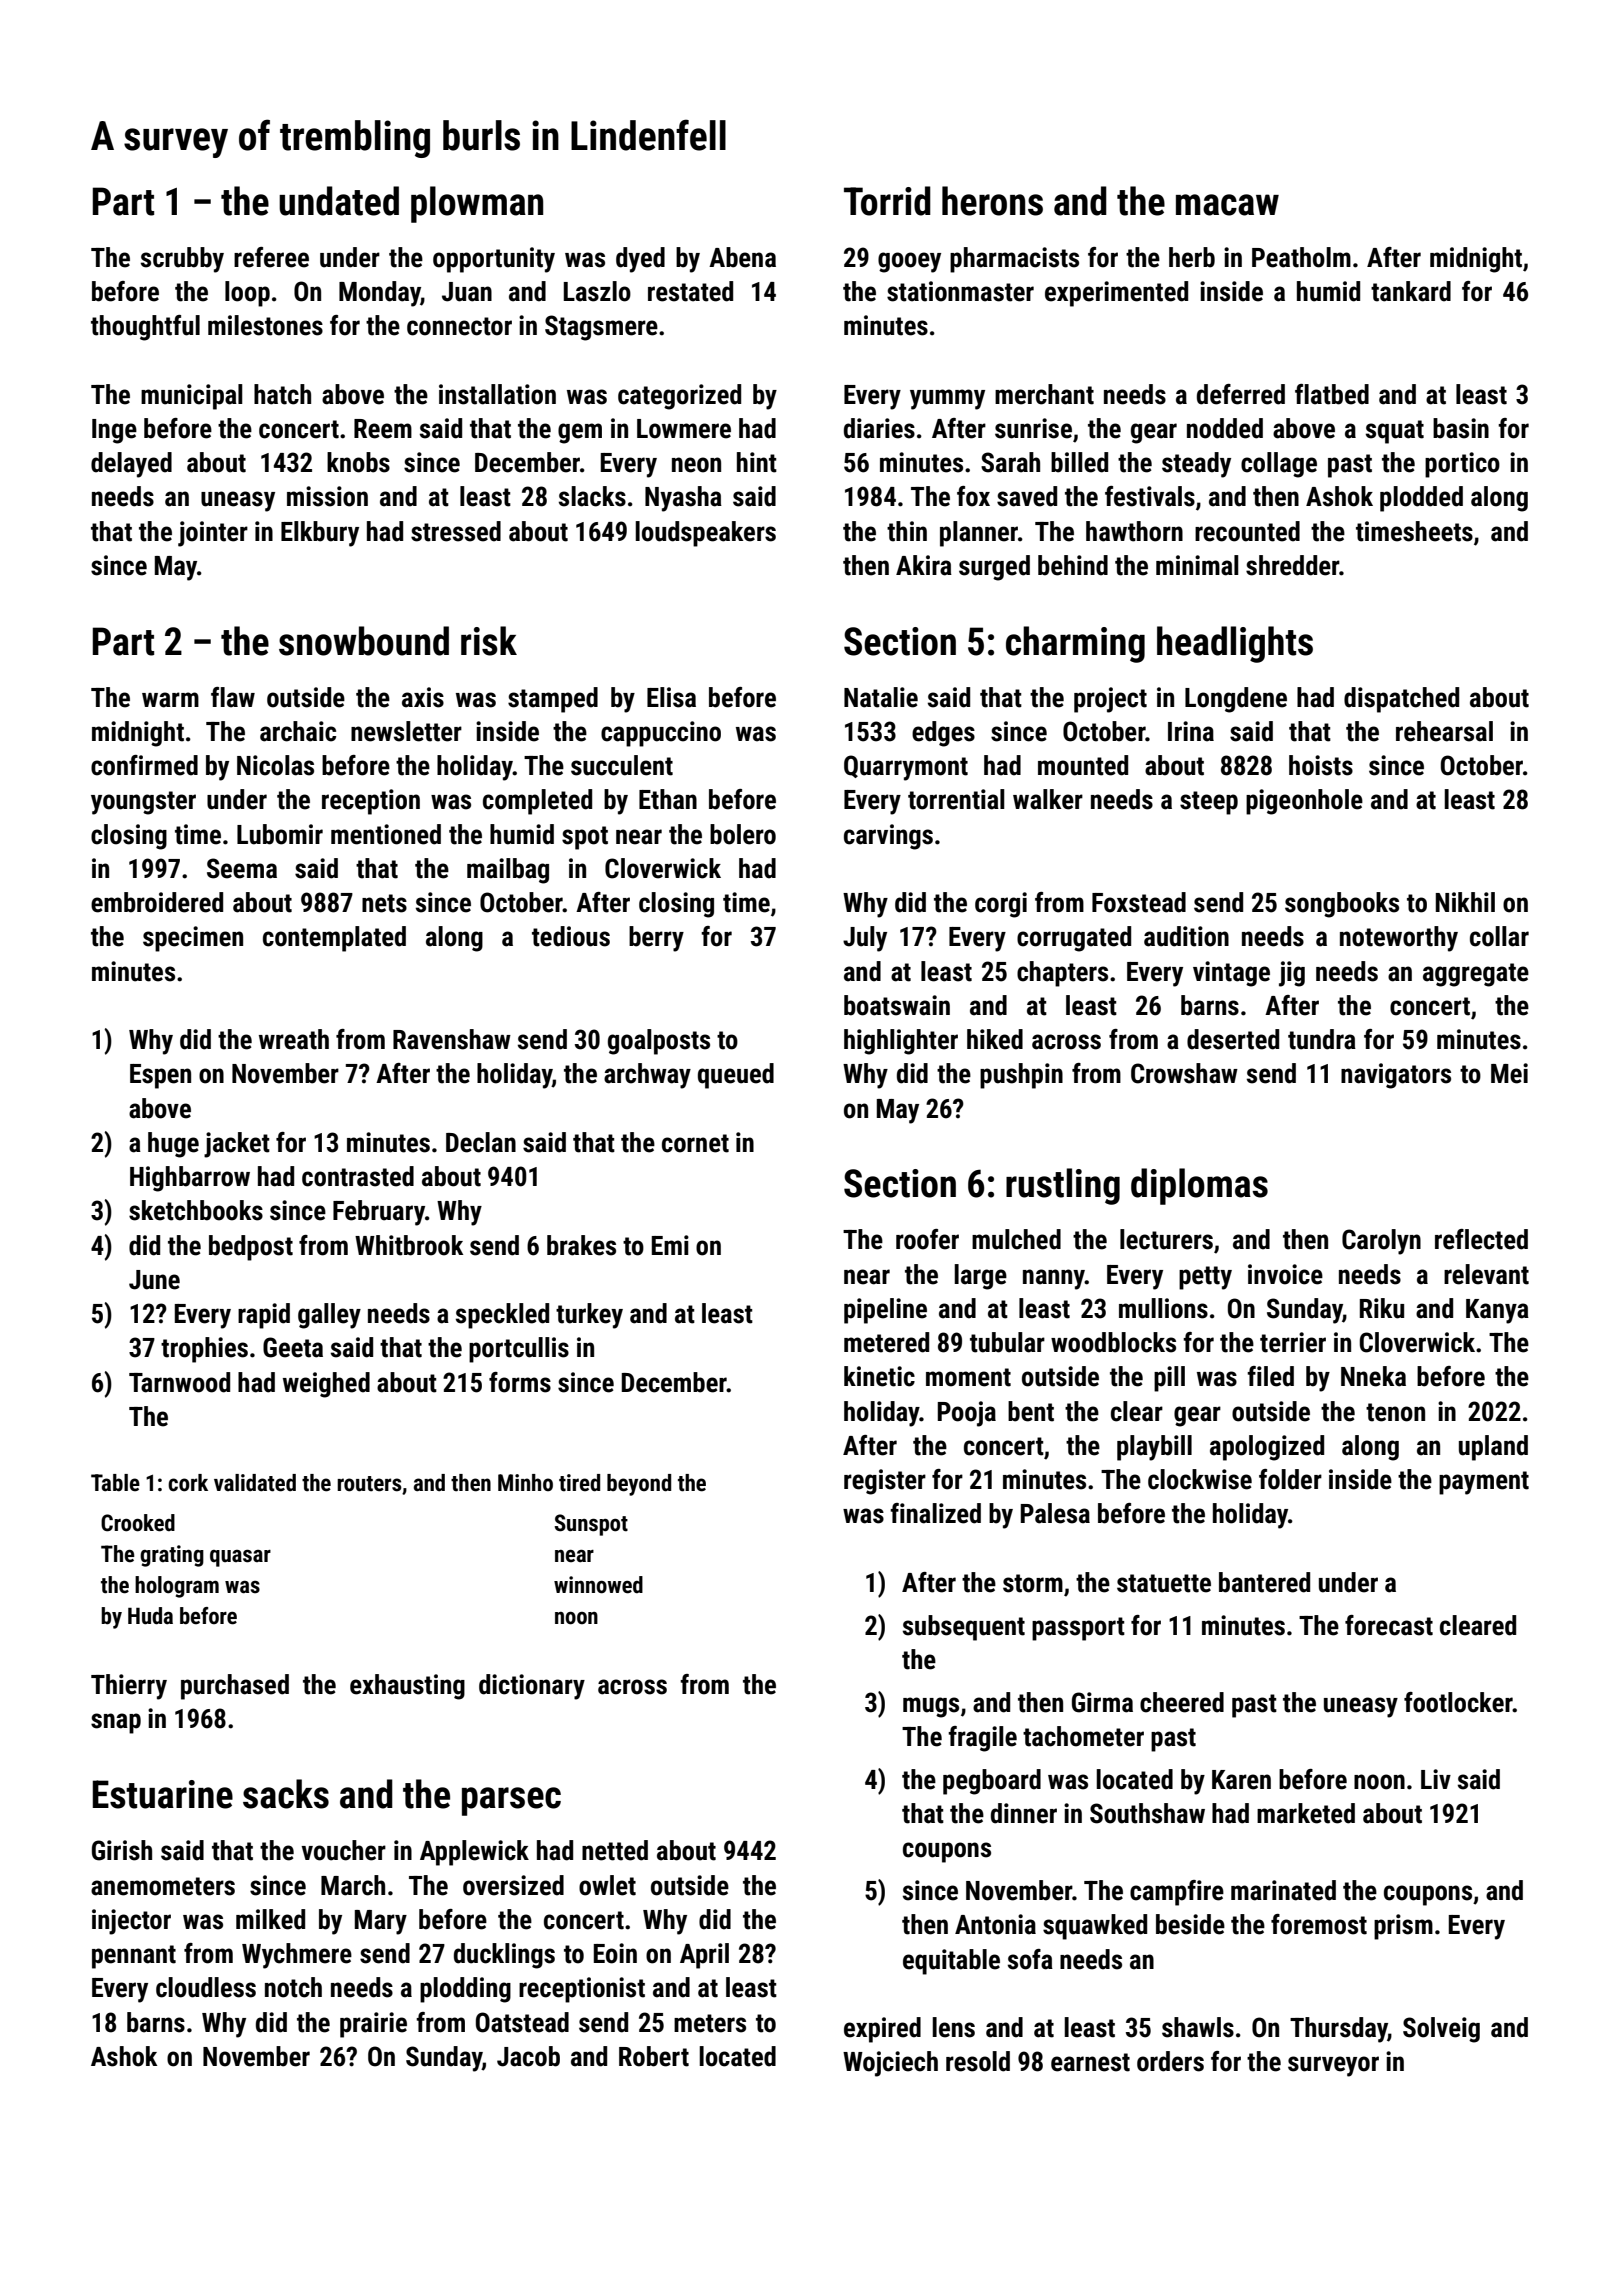 The width and height of the page is (1620, 2292). I want to click on macaw, so click(1227, 205).
